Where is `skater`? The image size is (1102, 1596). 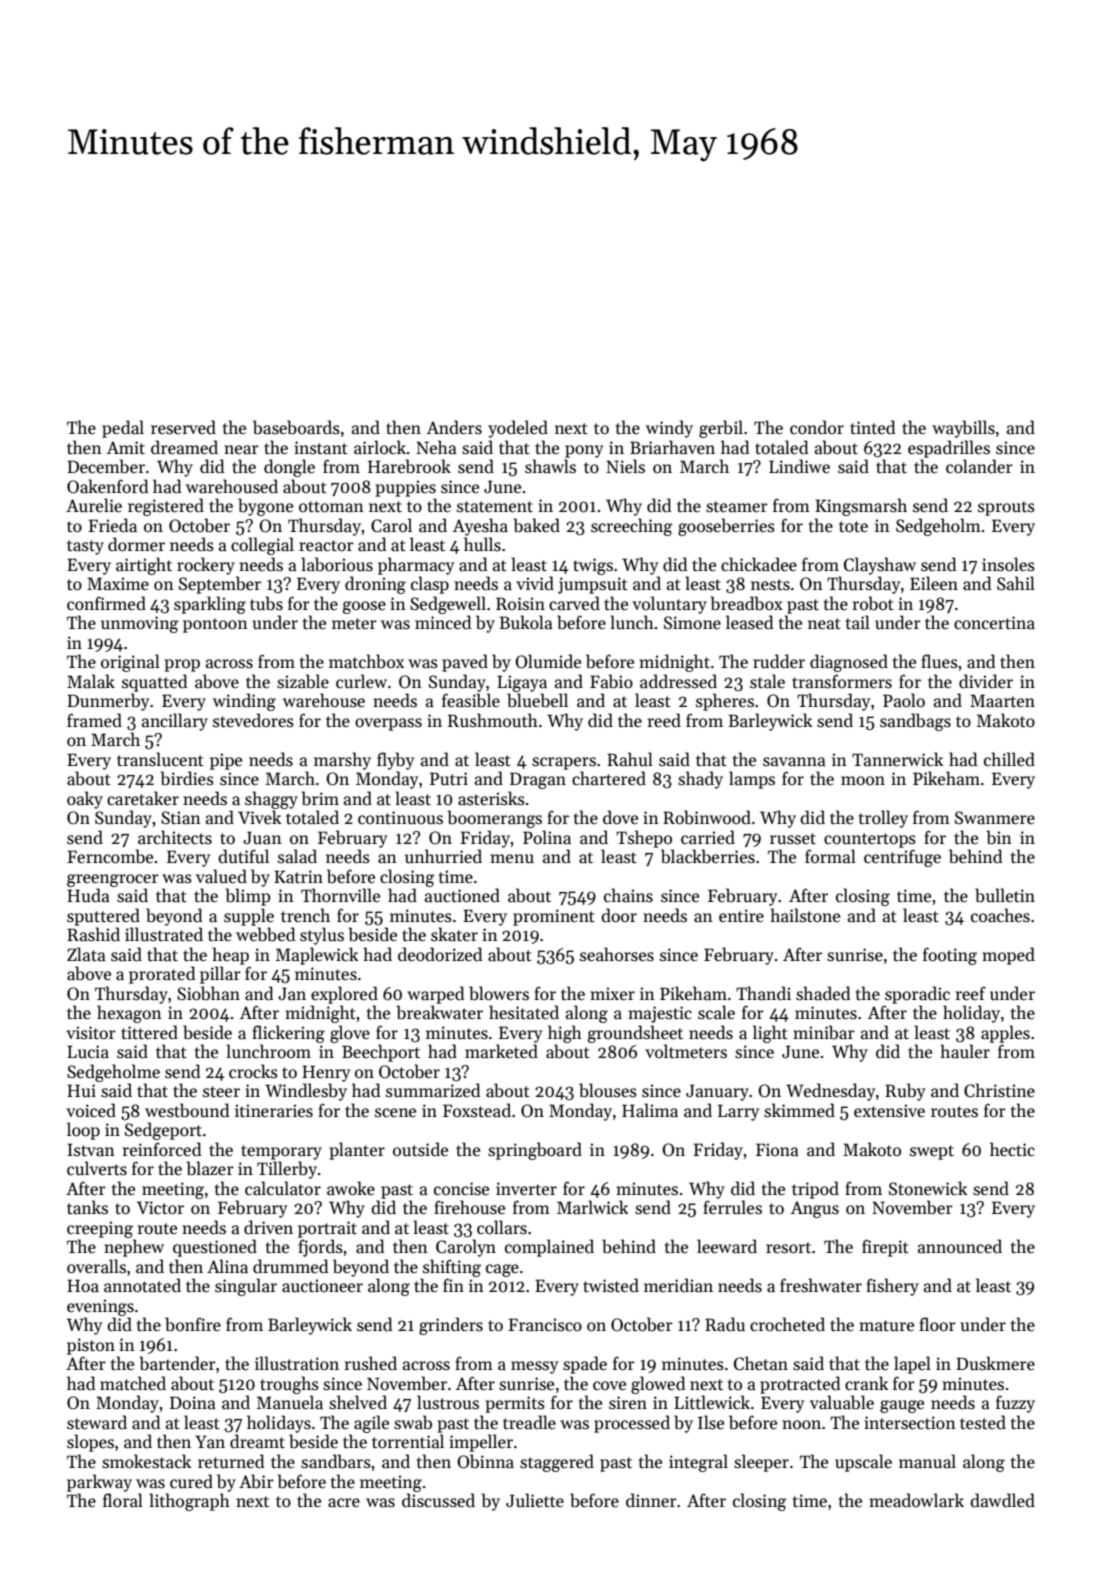 skater is located at coordinates (454, 934).
